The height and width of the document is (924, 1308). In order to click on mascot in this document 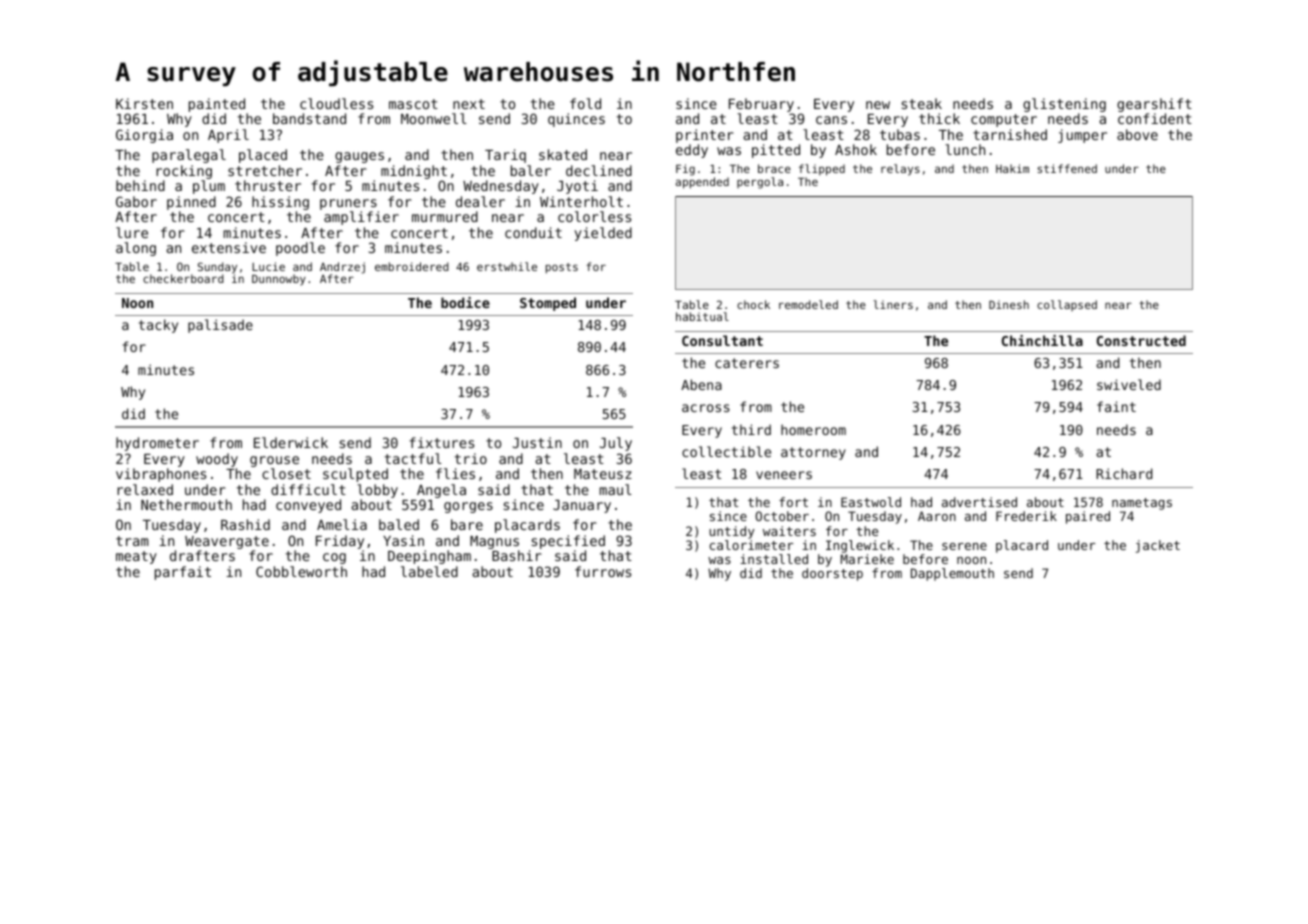, I will do `click(413, 104)`.
